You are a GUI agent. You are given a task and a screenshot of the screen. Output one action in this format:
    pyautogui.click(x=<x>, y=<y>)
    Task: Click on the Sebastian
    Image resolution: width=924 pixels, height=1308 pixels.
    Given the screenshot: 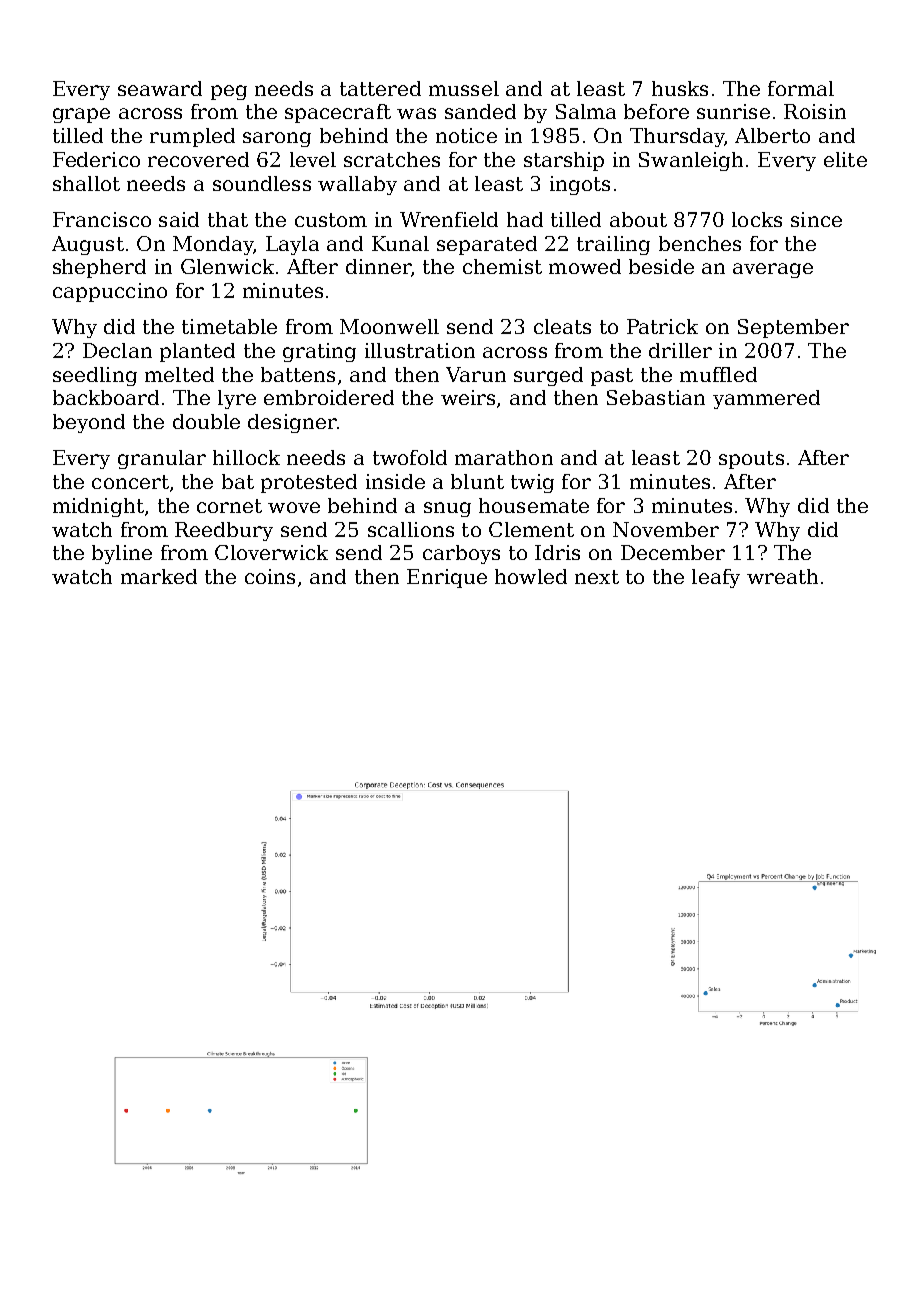 What is the action you would take?
    pyautogui.click(x=656, y=397)
